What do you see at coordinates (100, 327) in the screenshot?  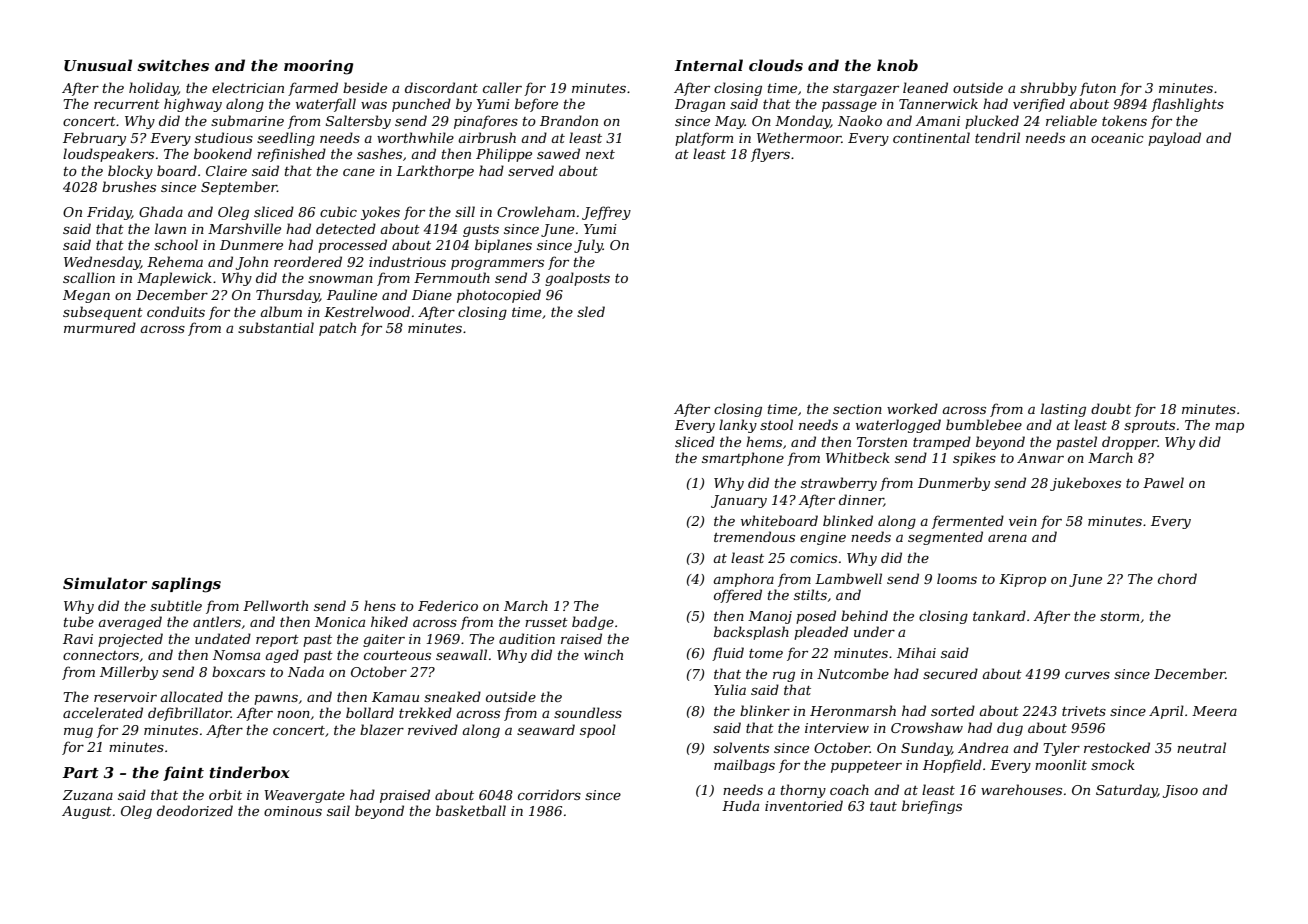 I see `murmured` at bounding box center [100, 327].
